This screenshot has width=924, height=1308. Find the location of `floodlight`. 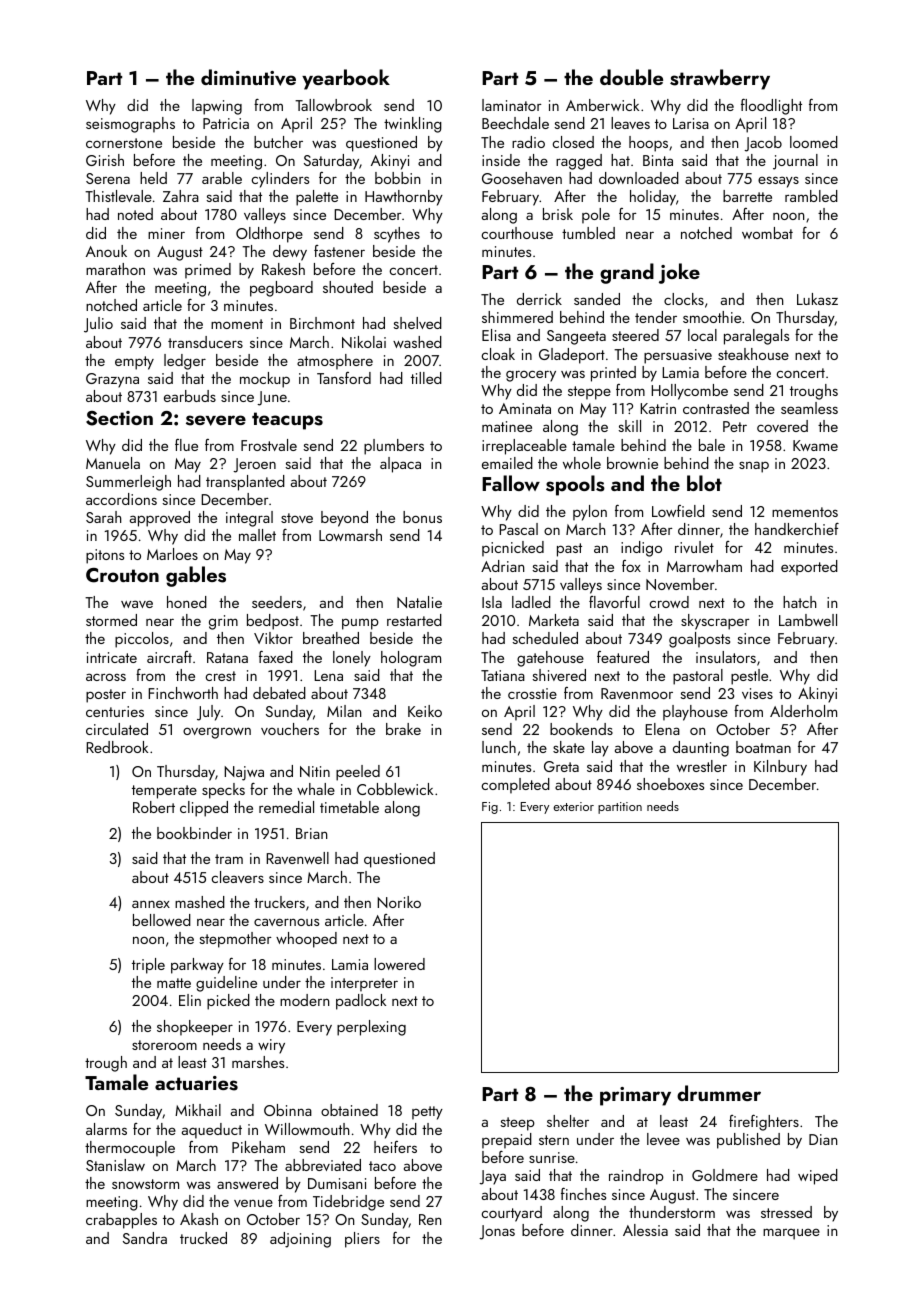

floodlight is located at coordinates (771, 107).
